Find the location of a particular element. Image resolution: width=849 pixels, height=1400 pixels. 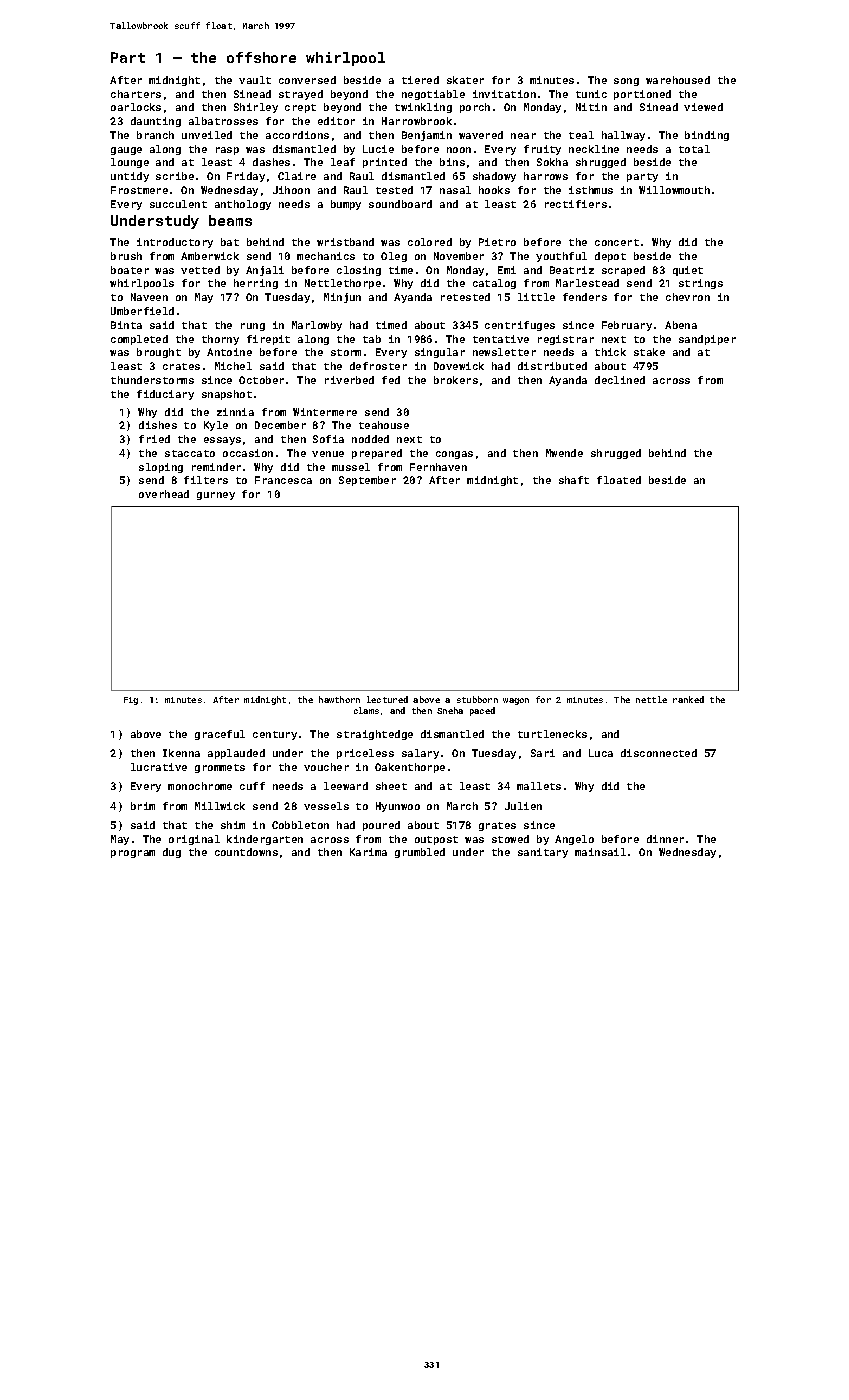

dug is located at coordinates (172, 853).
